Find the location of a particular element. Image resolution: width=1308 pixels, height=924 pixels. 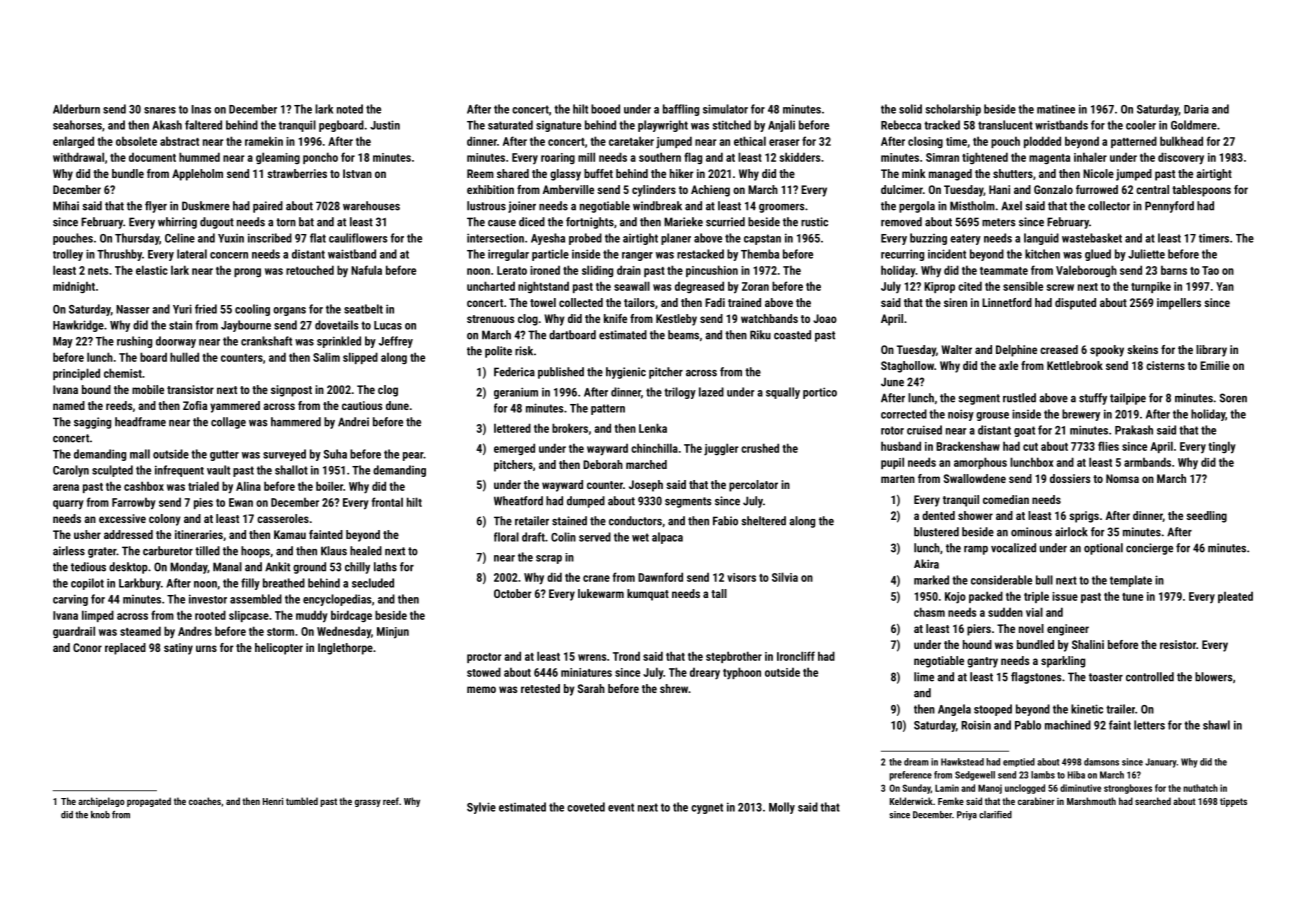

percolator is located at coordinates (753, 486).
